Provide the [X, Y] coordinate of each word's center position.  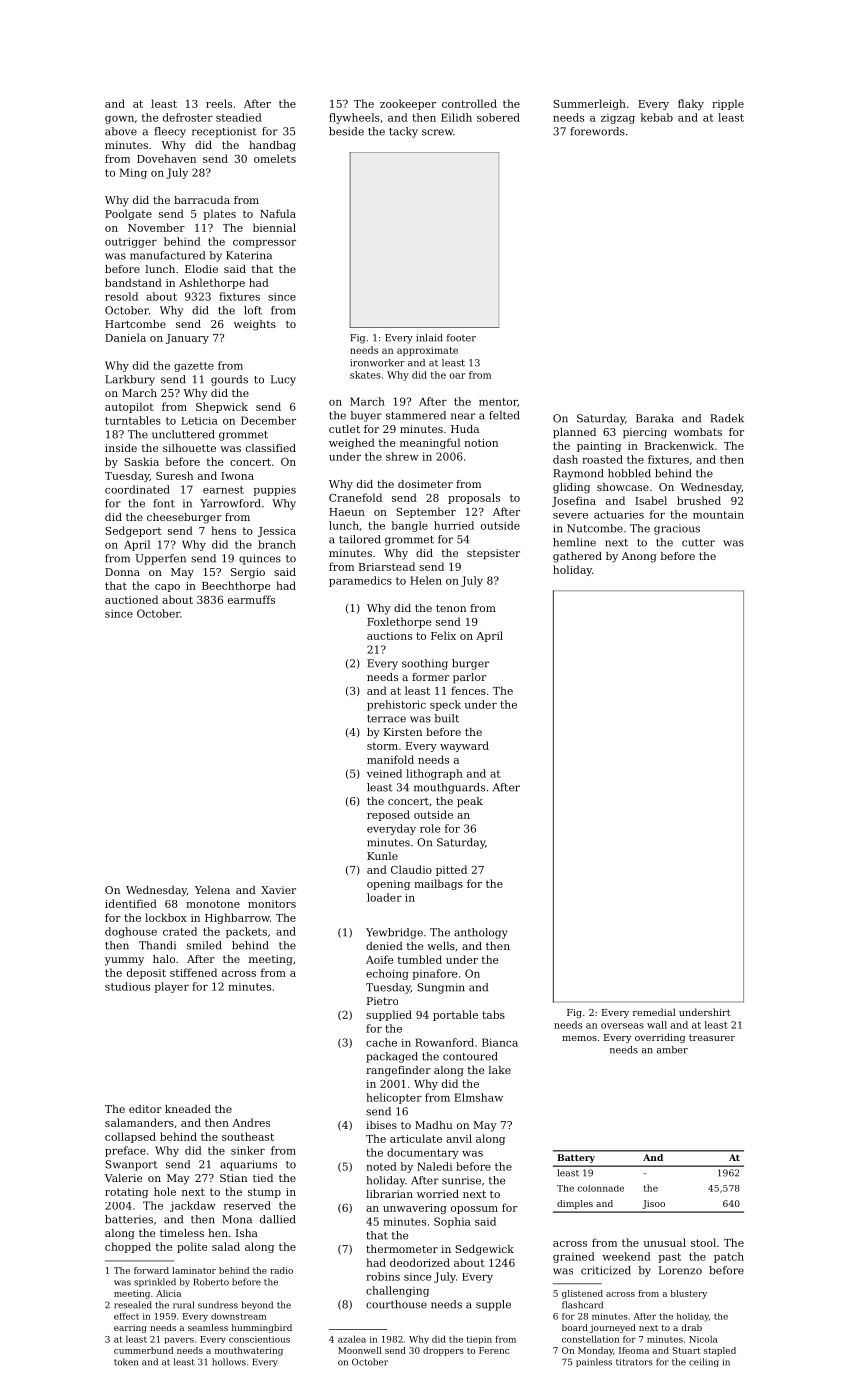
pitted [451, 870]
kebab [657, 117]
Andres [251, 1122]
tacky [403, 132]
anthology [481, 933]
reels [219, 103]
